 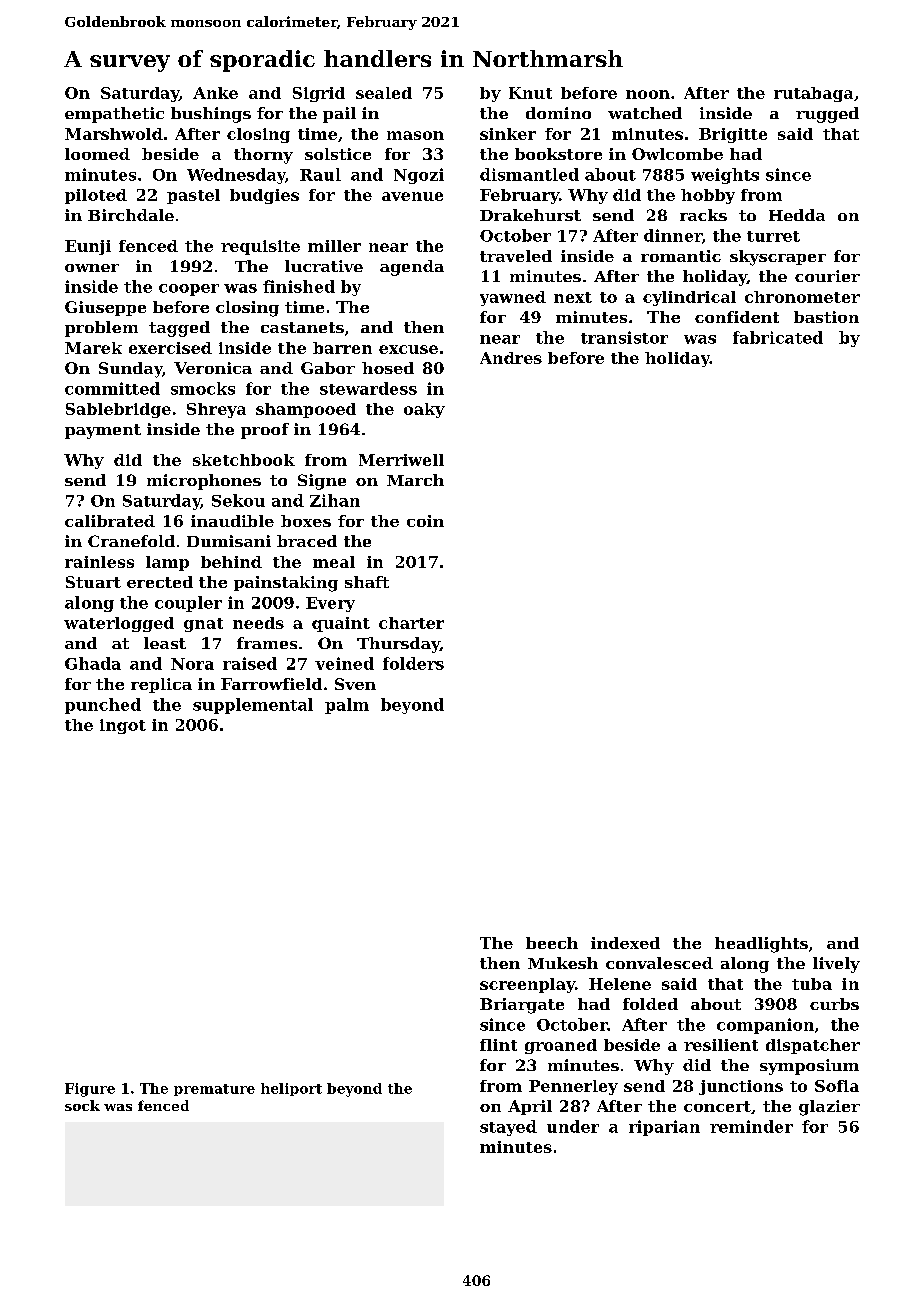 I want to click on March, so click(x=415, y=480).
